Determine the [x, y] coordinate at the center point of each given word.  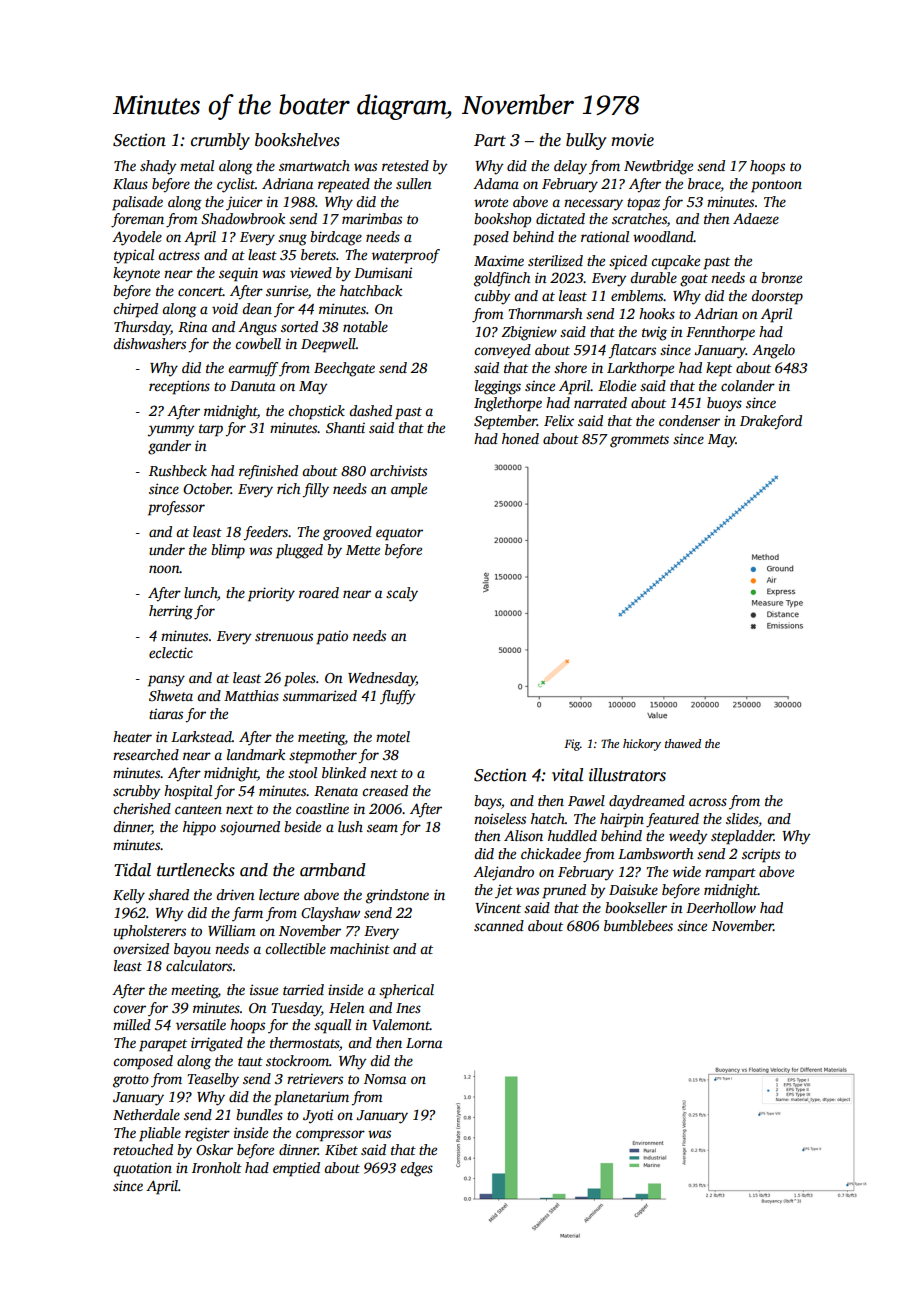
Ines [408, 1008]
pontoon [776, 186]
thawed [683, 743]
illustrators [627, 775]
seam [382, 828]
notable [365, 326]
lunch [200, 592]
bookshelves [297, 140]
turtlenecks [196, 870]
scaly [402, 594]
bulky [586, 141]
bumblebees [638, 925]
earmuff [253, 369]
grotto [131, 1081]
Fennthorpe [720, 333]
